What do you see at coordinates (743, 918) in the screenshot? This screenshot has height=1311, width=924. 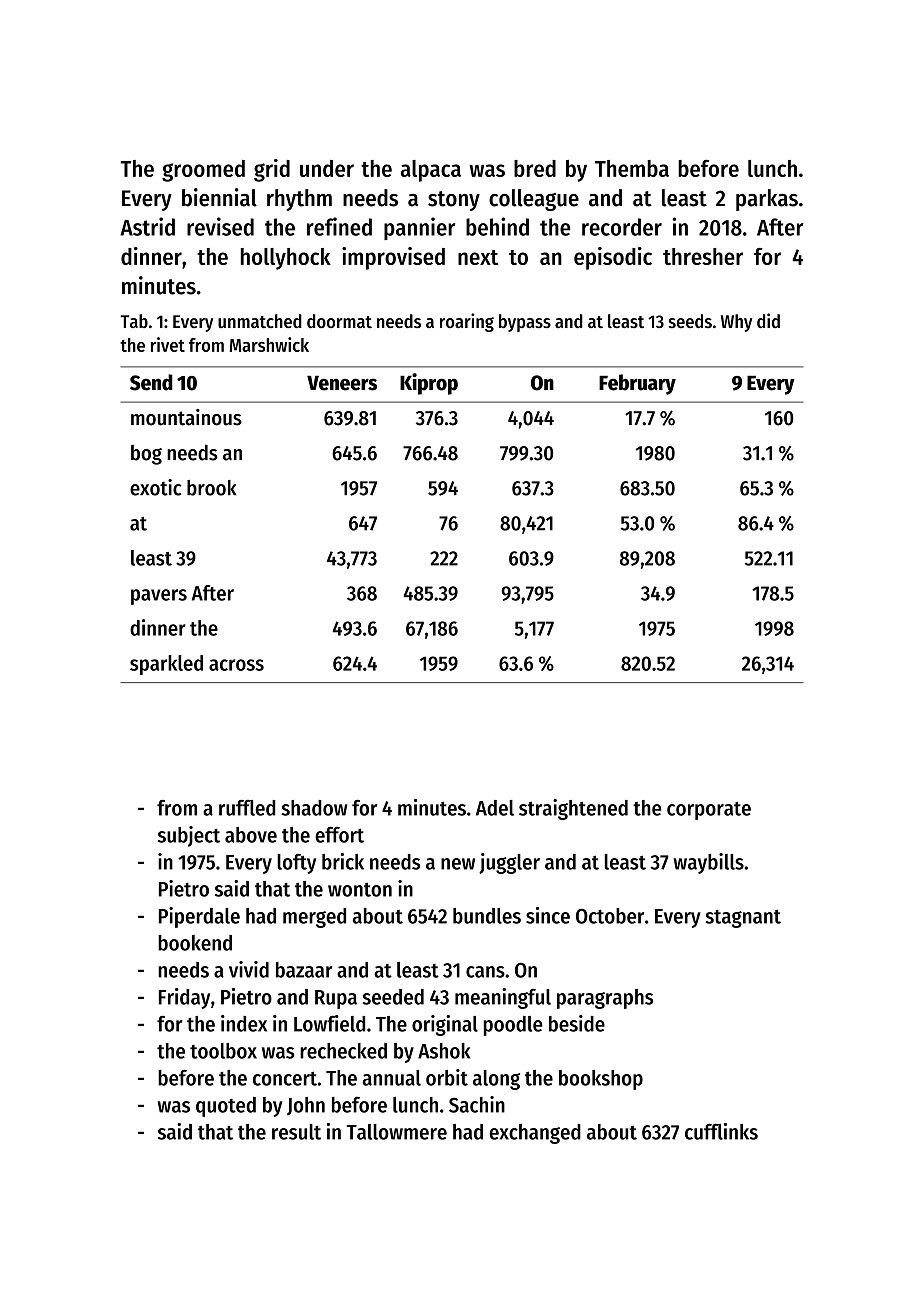 I see `stagnant` at bounding box center [743, 918].
